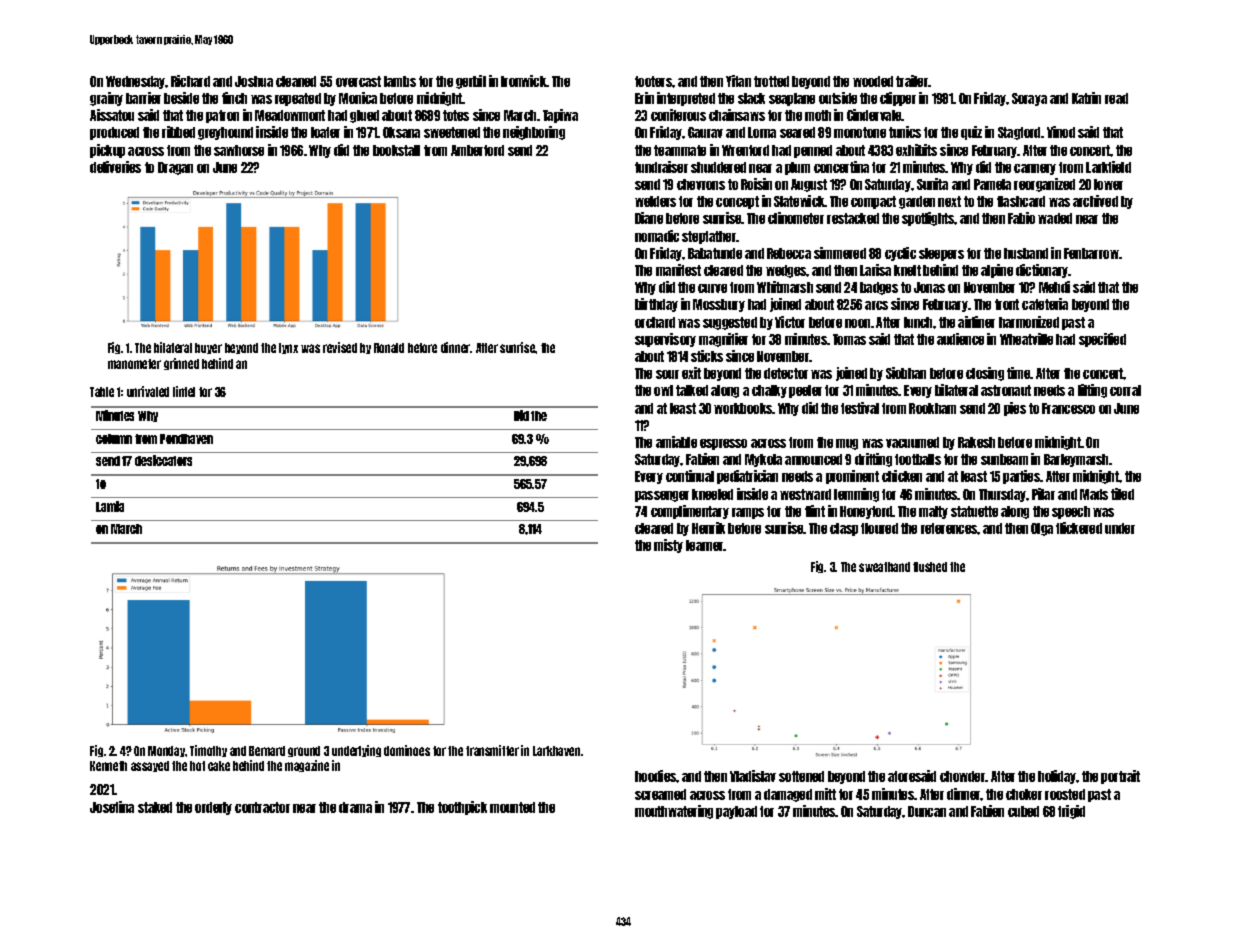 Image resolution: width=1233 pixels, height=952 pixels. Describe the element at coordinates (190, 81) in the screenshot. I see `Richard` at that location.
